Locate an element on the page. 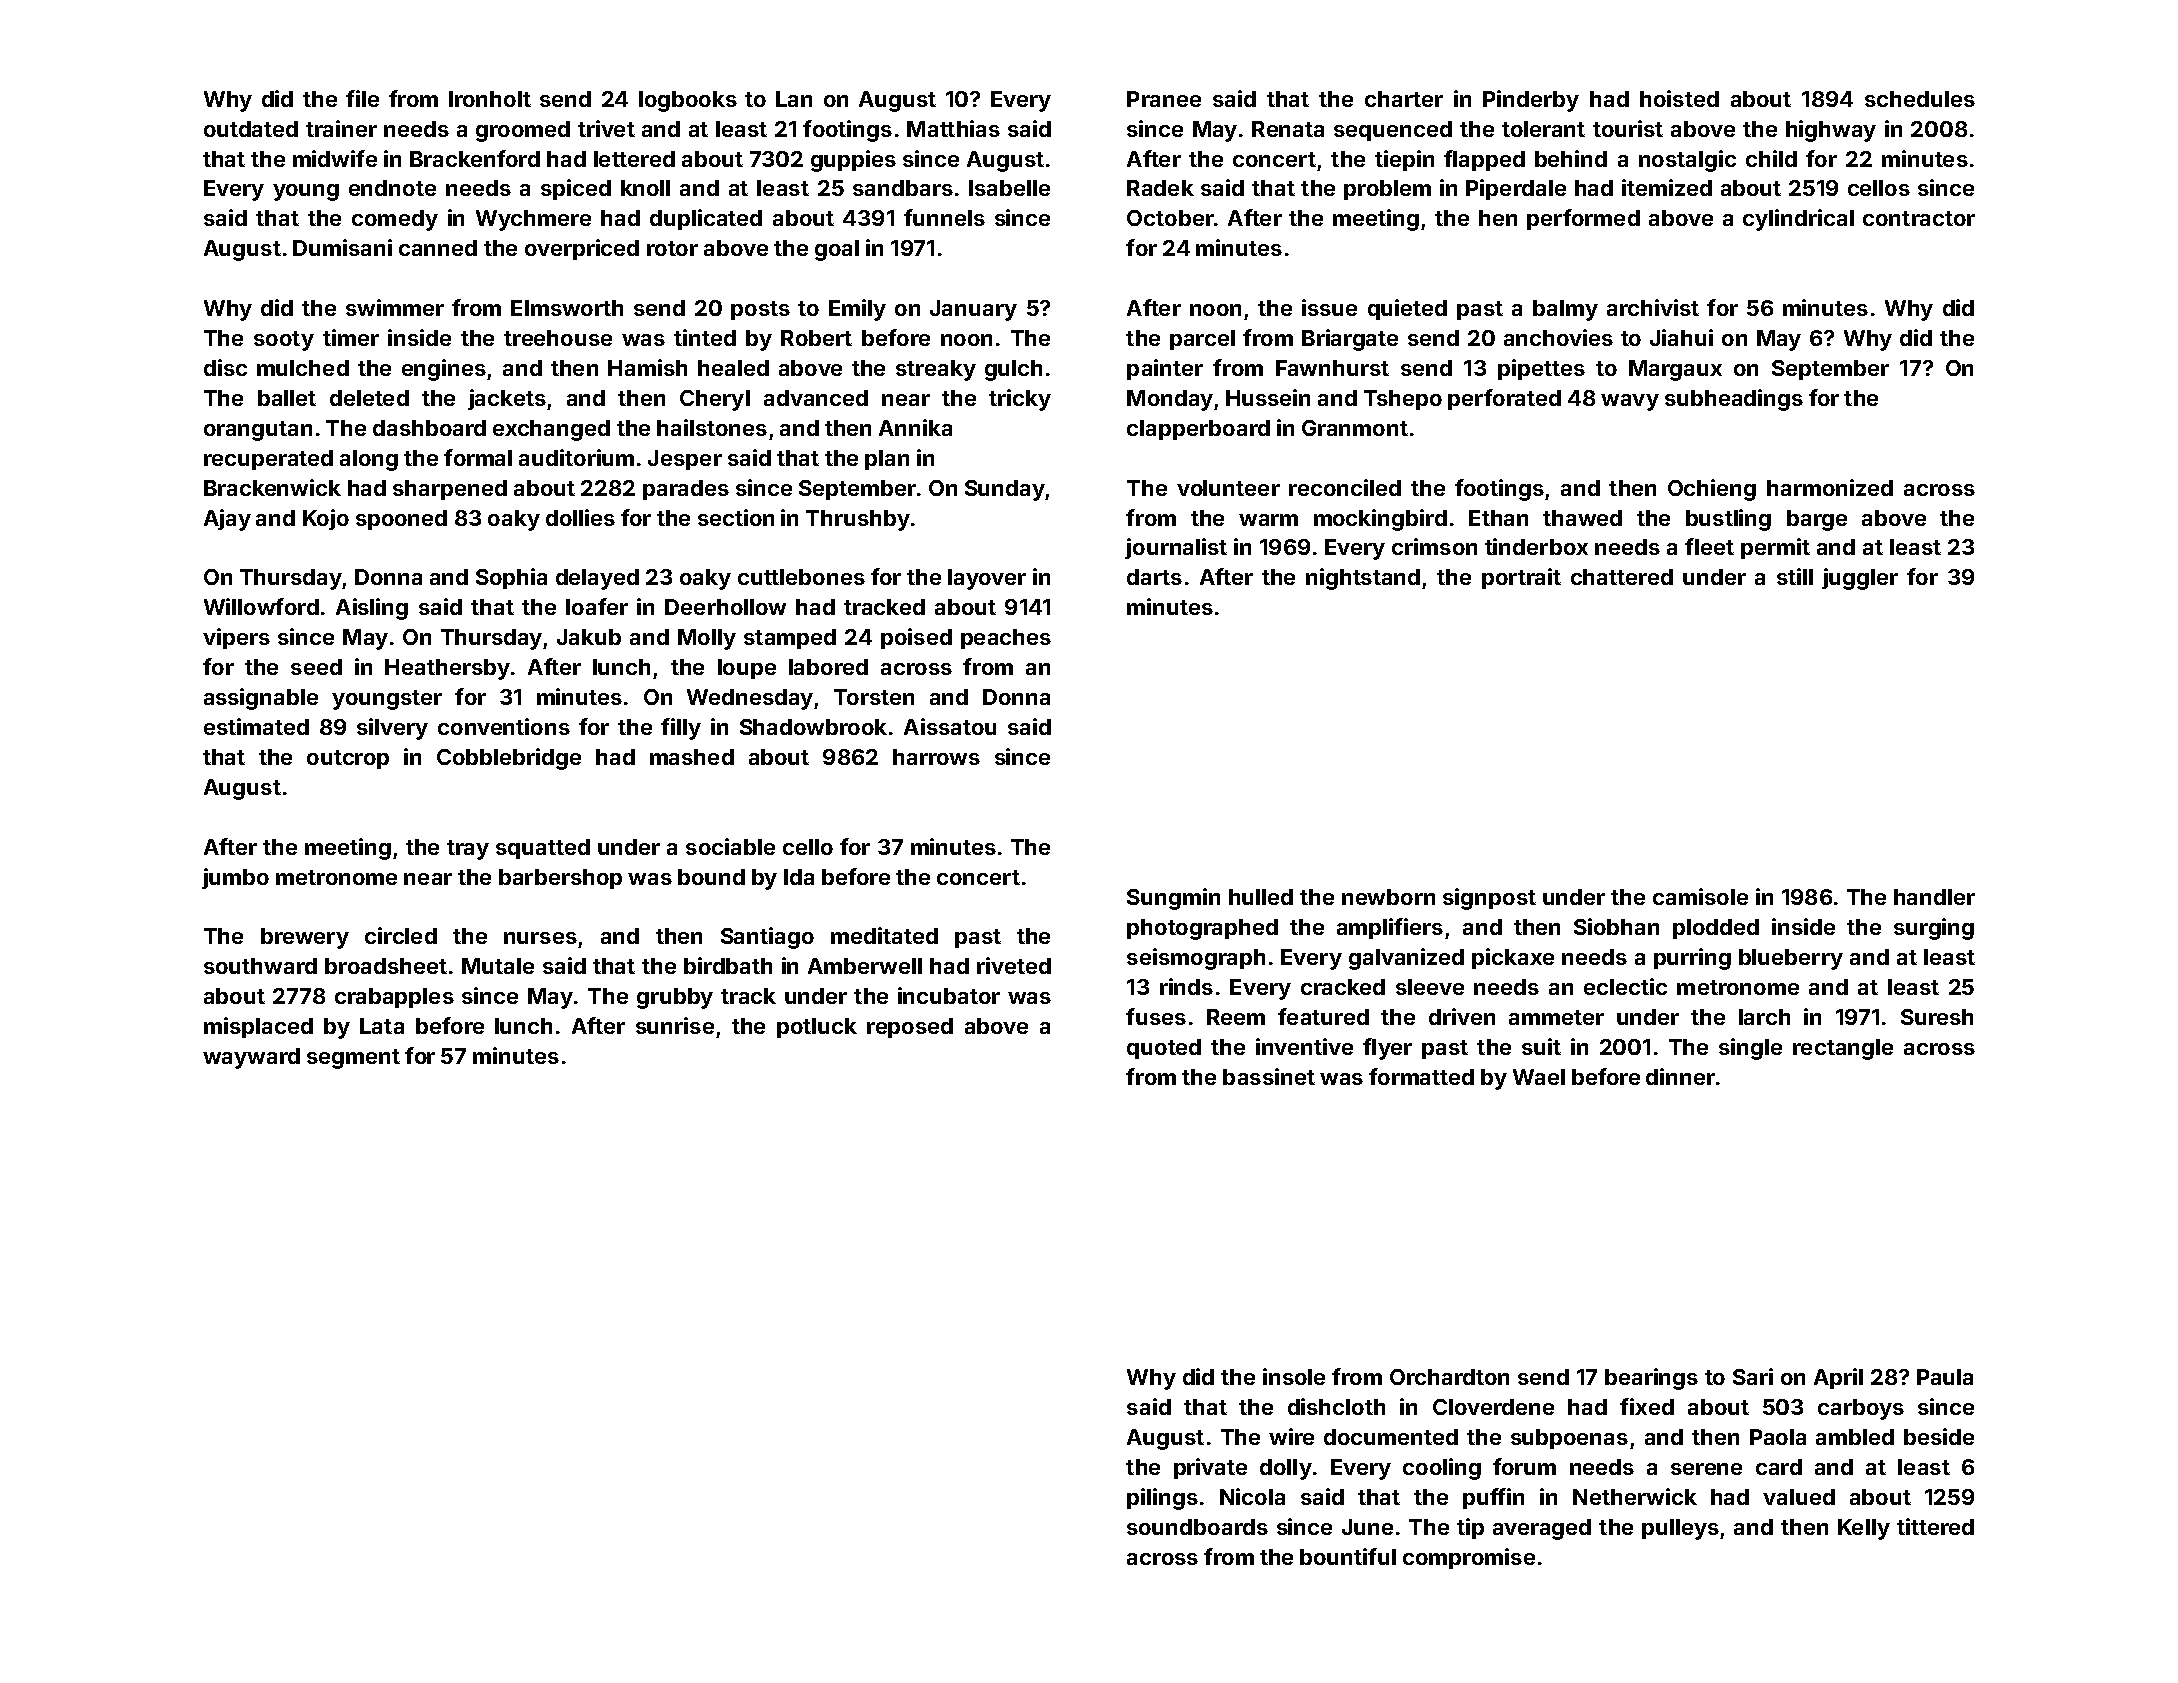  still is located at coordinates (1795, 576).
